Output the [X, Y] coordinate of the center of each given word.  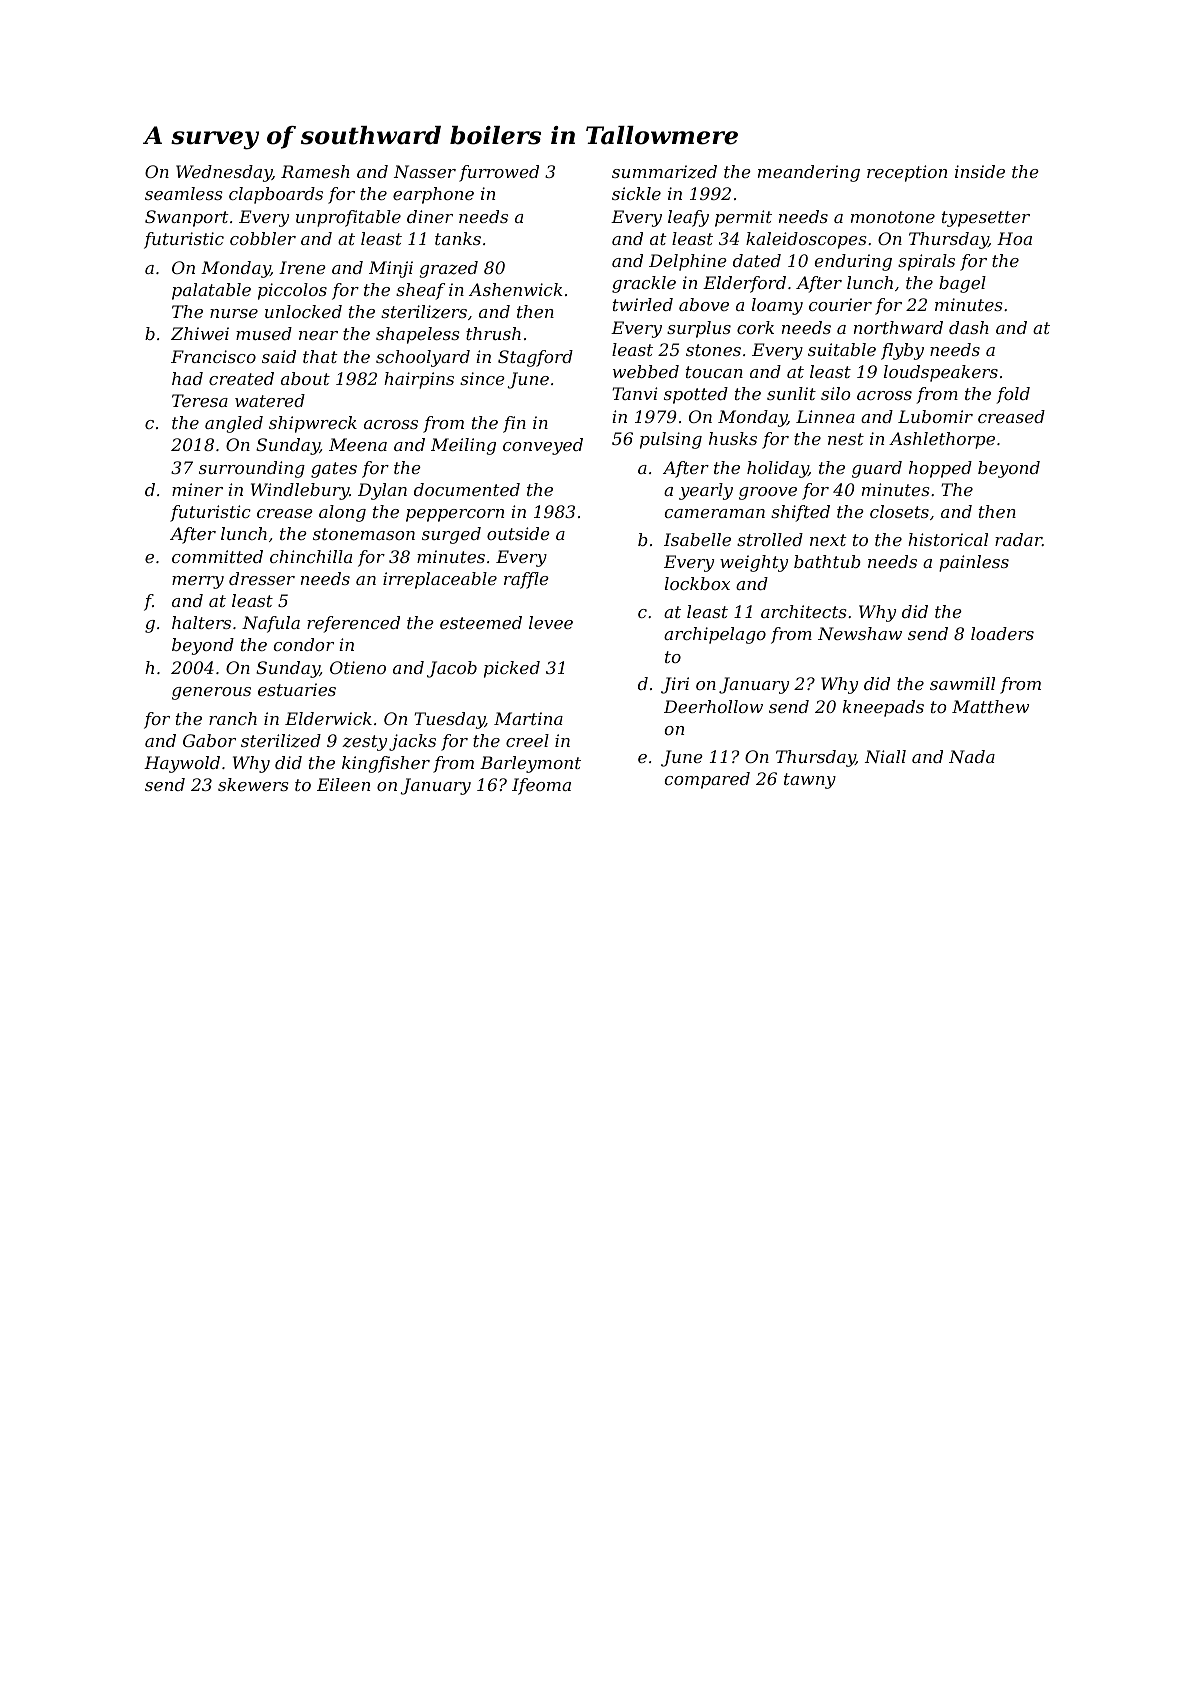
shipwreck [313, 424]
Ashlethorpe [942, 440]
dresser [262, 578]
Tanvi [635, 393]
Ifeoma [541, 786]
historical [948, 539]
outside [518, 533]
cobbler [263, 238]
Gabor [209, 740]
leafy [688, 218]
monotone [893, 217]
